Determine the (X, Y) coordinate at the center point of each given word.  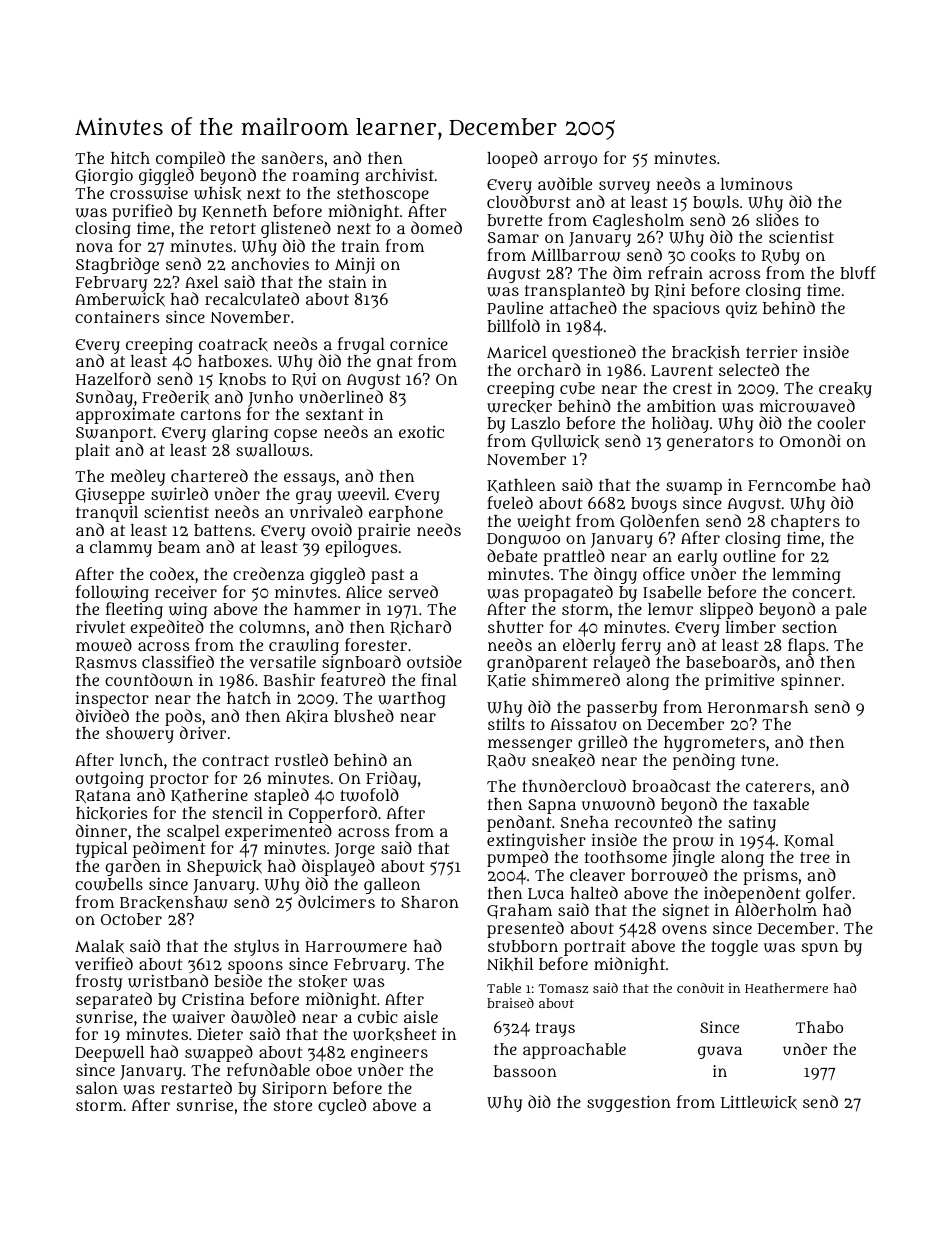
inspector (112, 699)
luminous (756, 183)
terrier (772, 352)
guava (720, 1052)
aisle (421, 1016)
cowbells (109, 884)
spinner (811, 681)
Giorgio (104, 176)
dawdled (263, 1017)
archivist (400, 175)
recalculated (252, 298)
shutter (516, 627)
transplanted (575, 291)
